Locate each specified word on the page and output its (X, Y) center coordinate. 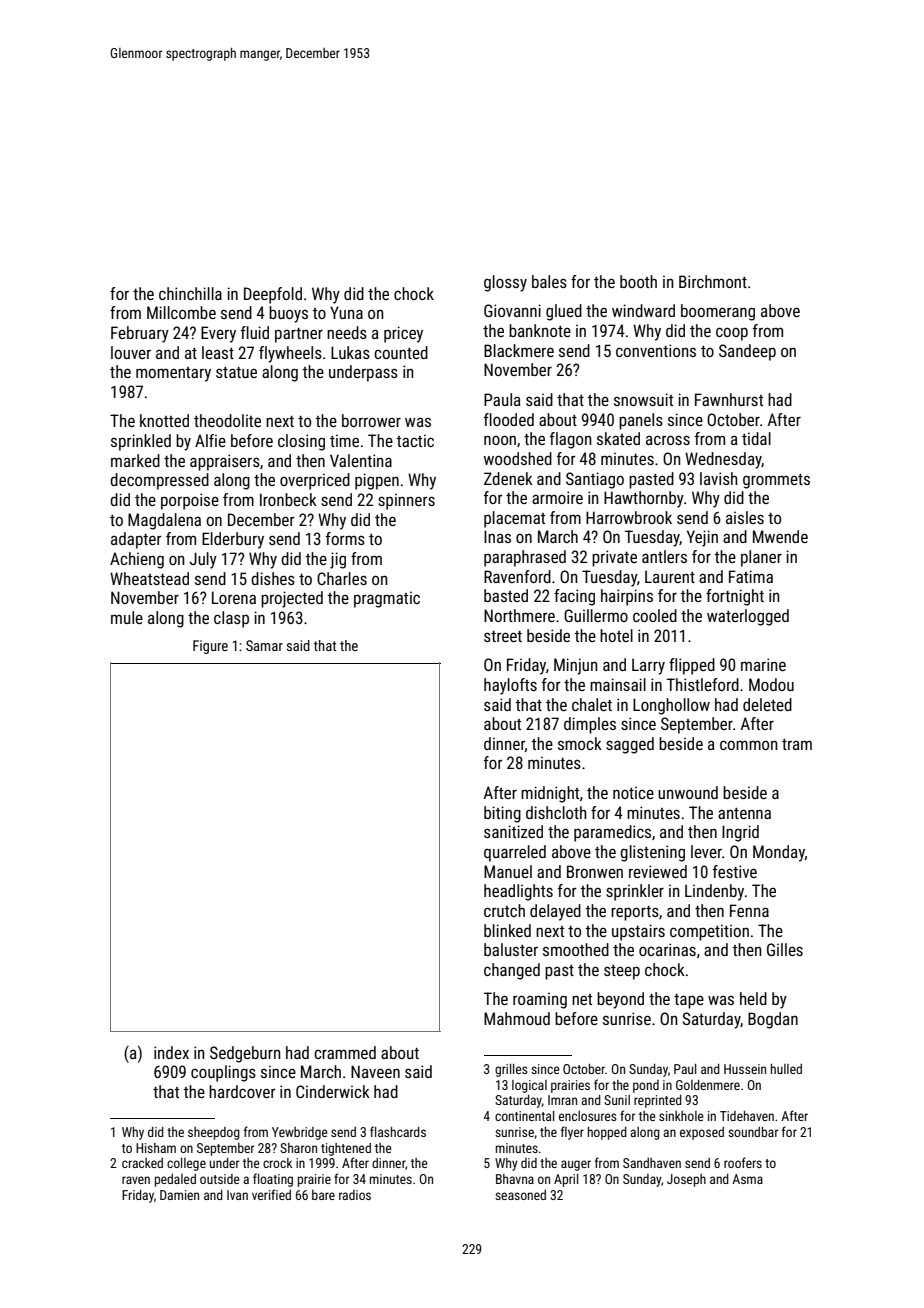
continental (525, 1116)
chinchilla (190, 293)
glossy (505, 283)
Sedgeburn (245, 1054)
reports (635, 913)
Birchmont (713, 281)
